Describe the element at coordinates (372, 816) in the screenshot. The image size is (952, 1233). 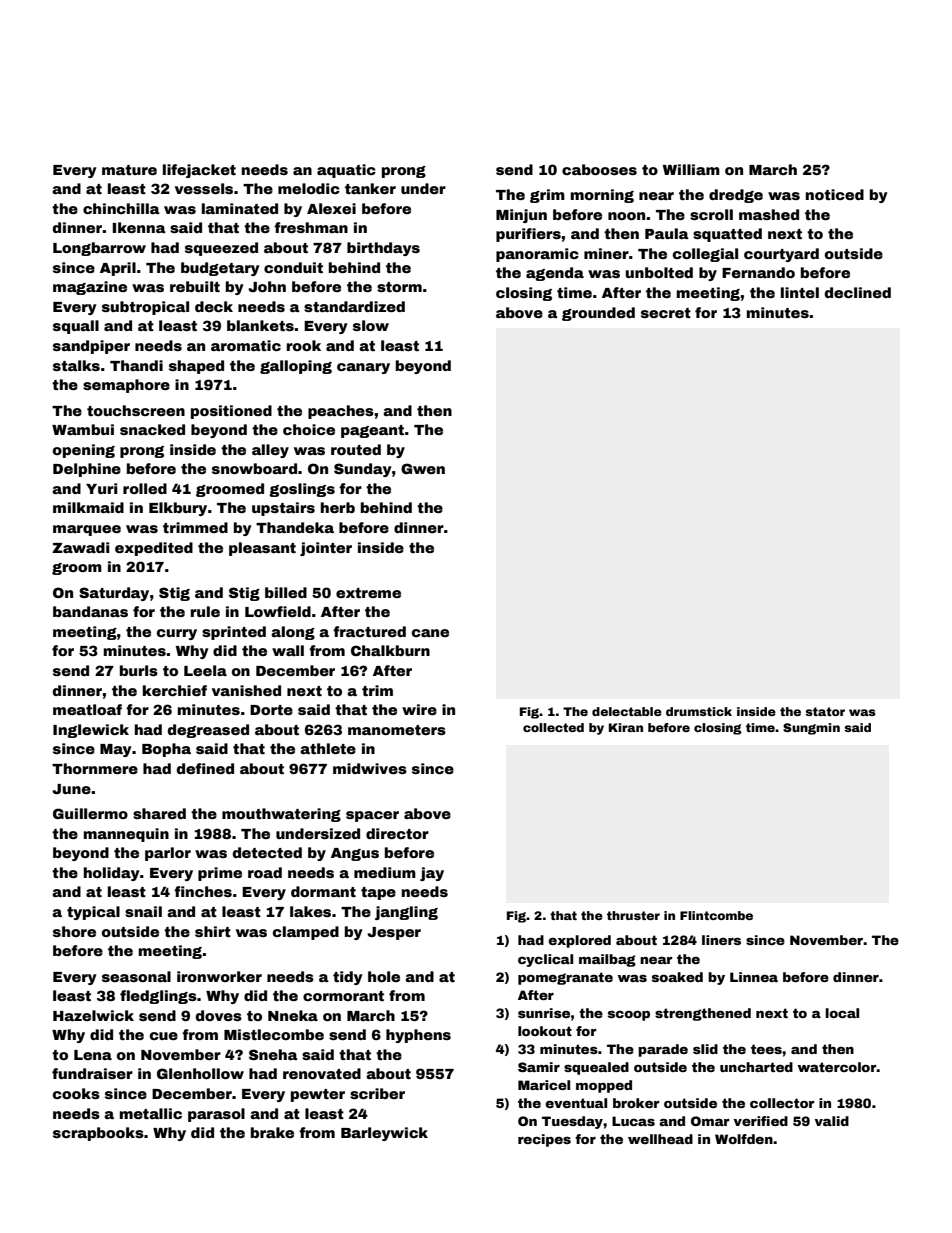
I see `spacer` at that location.
